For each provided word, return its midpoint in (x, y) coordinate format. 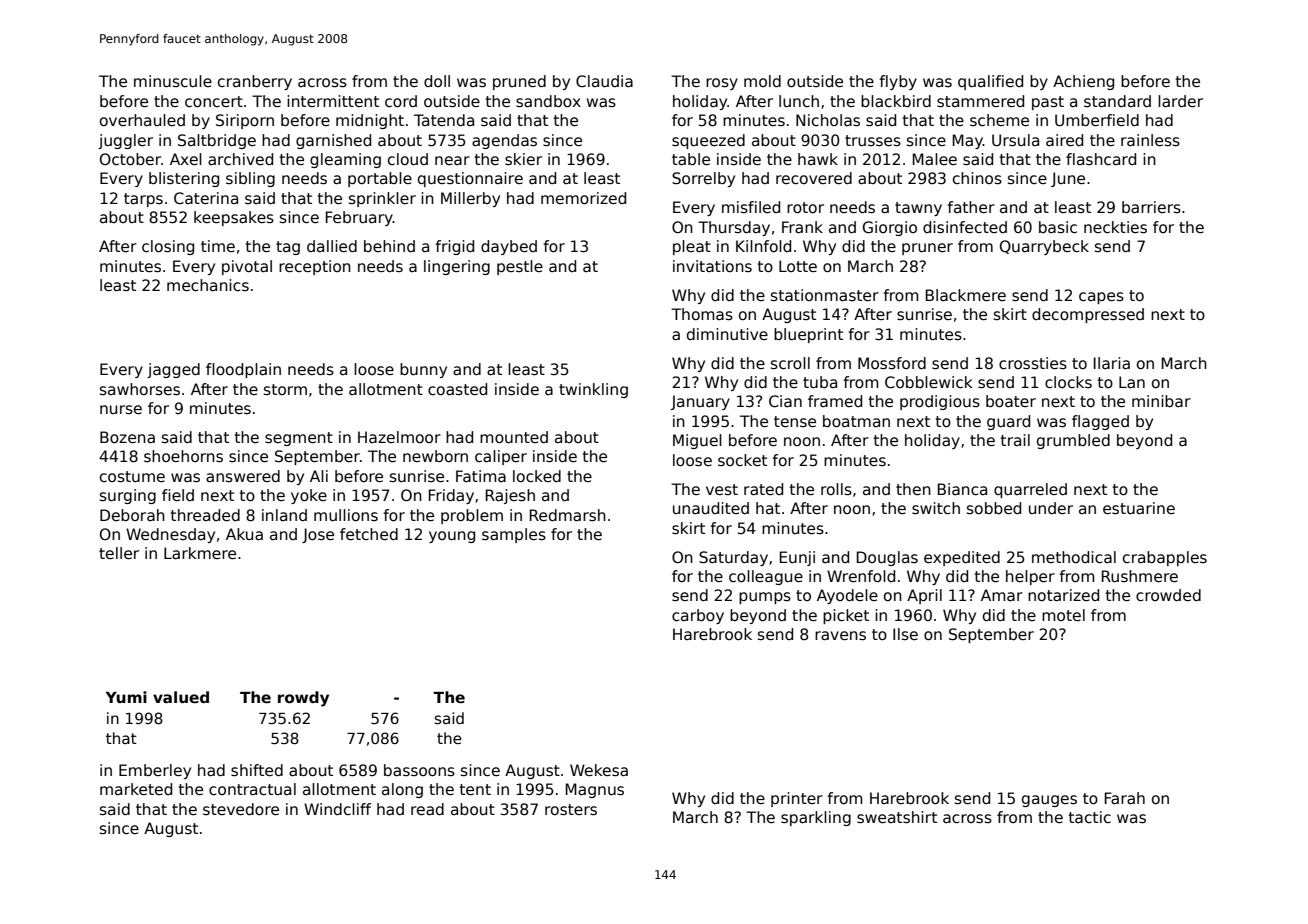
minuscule (173, 81)
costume (132, 476)
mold (762, 81)
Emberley (155, 771)
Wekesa (599, 770)
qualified (990, 82)
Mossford (892, 363)
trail (1015, 440)
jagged (173, 370)
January (700, 402)
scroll (790, 363)
